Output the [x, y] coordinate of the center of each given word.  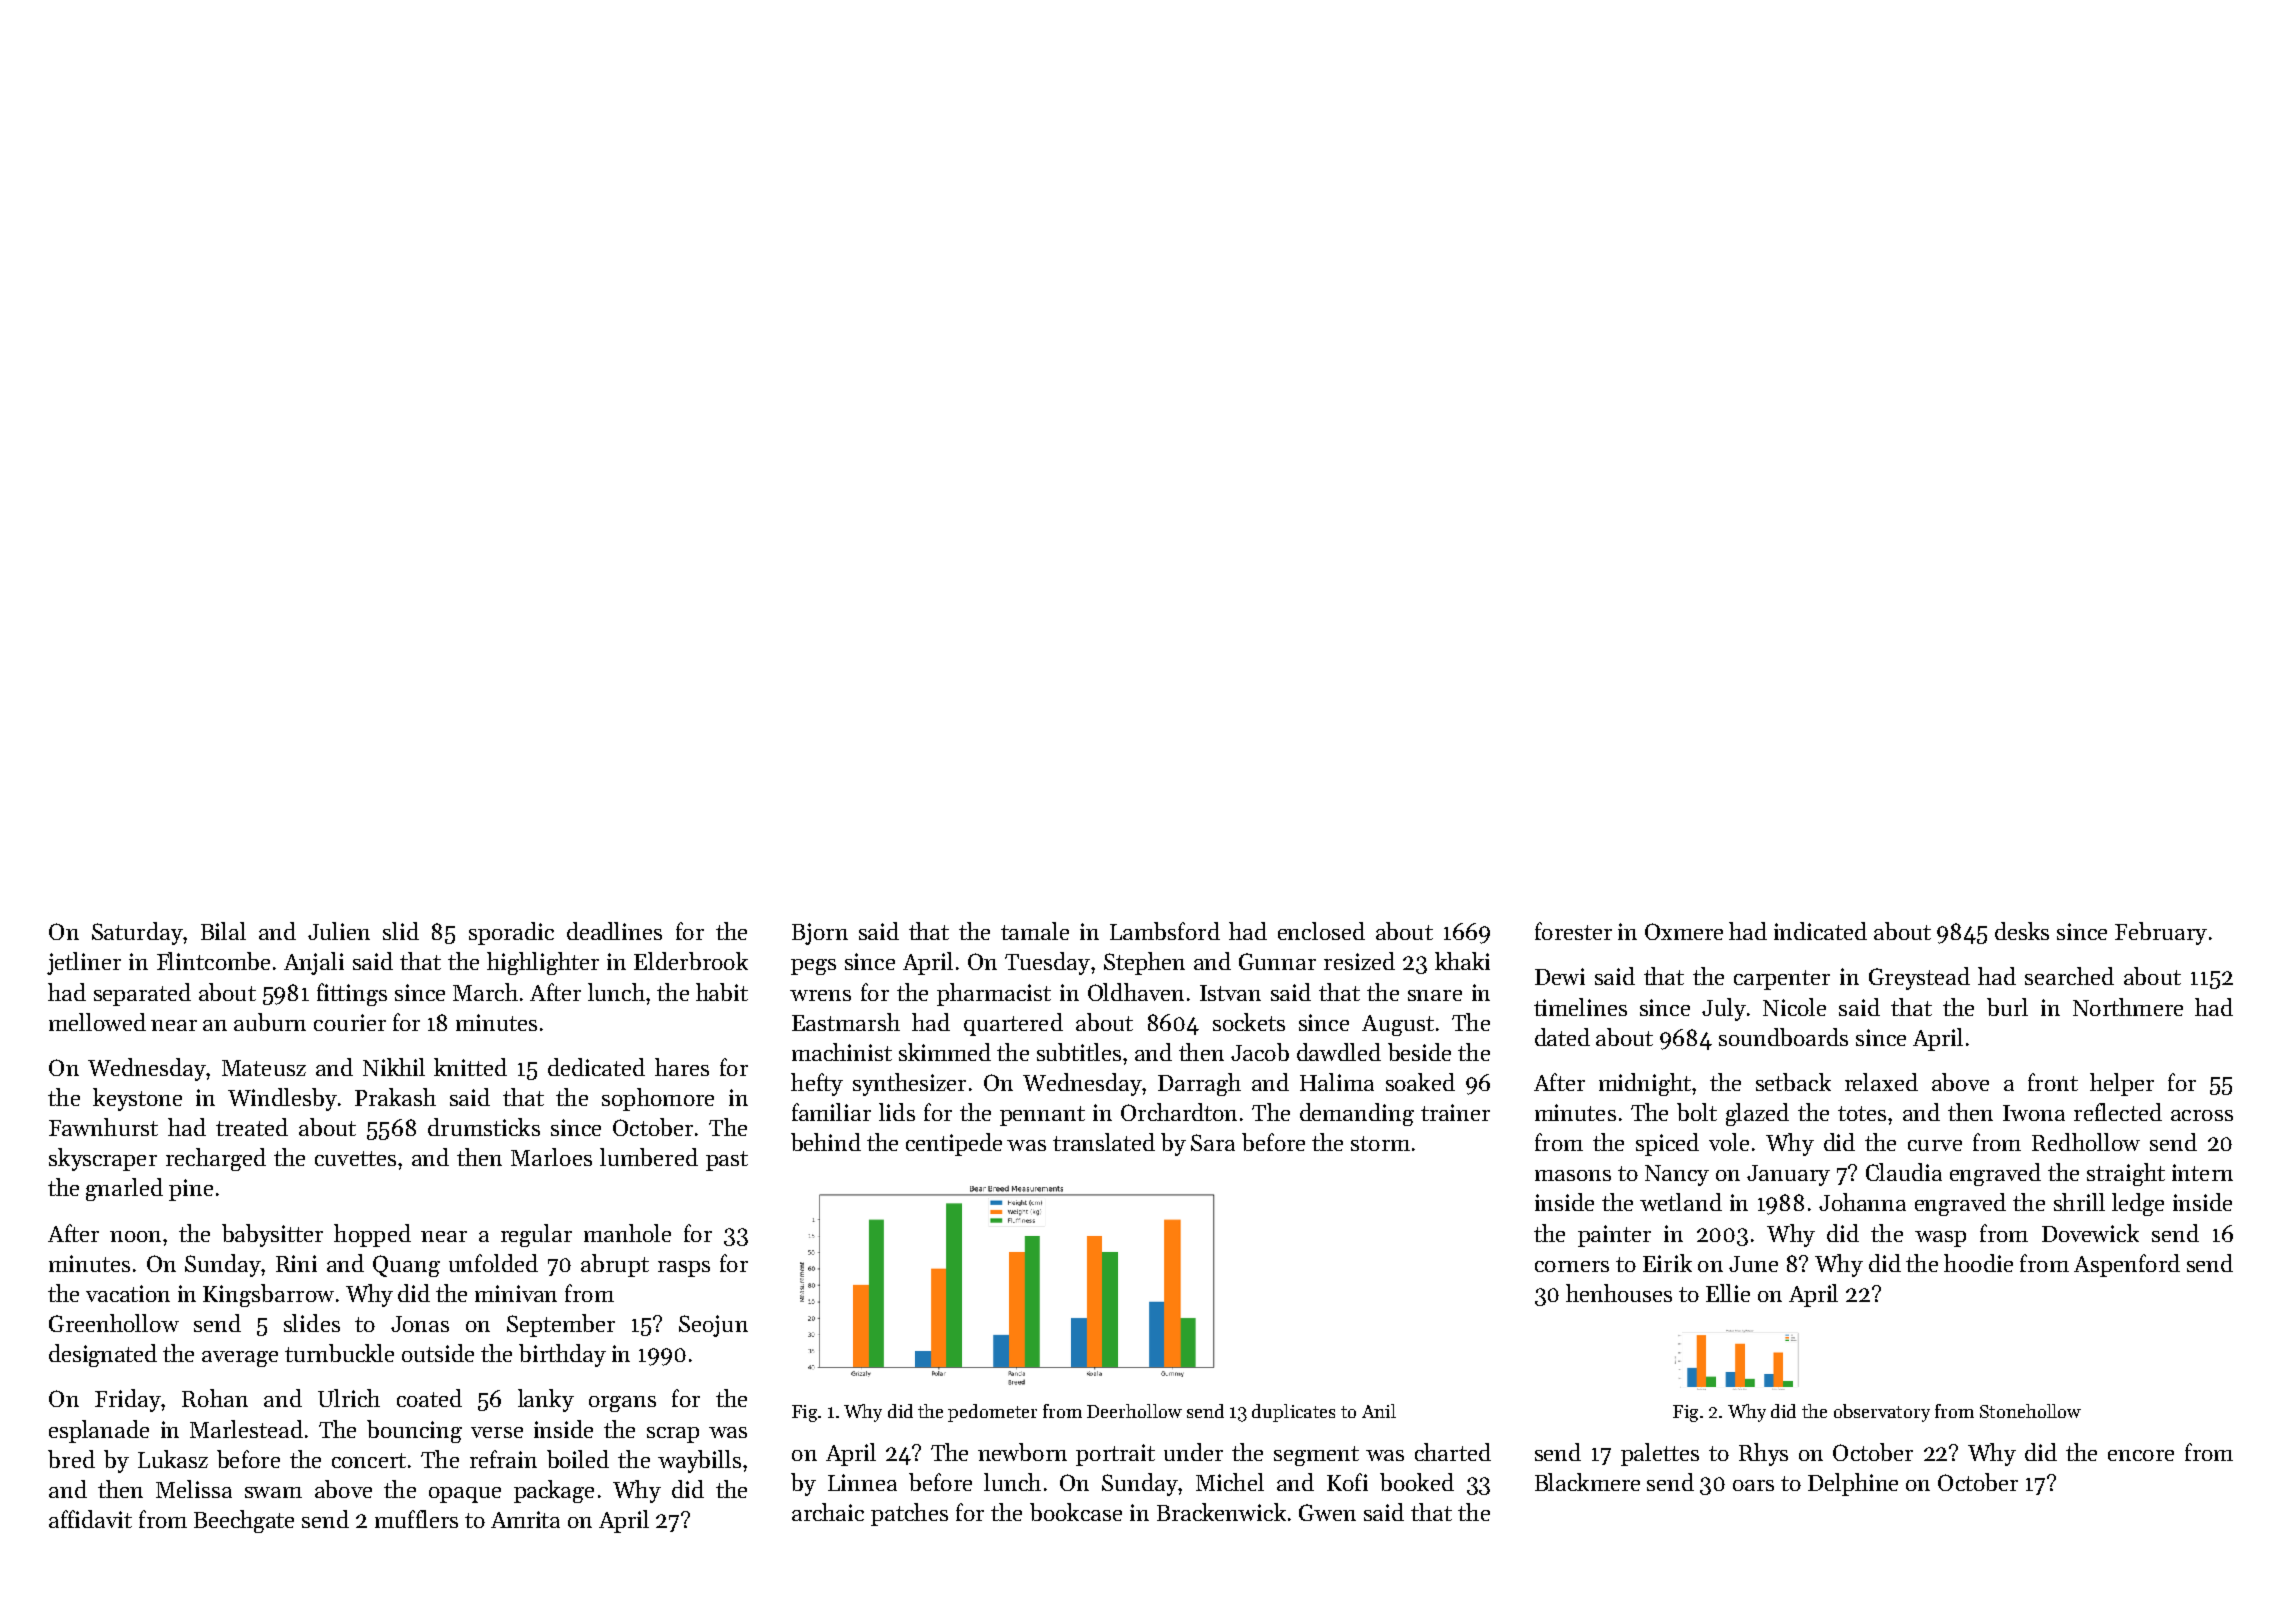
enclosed [1321, 931]
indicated [1820, 931]
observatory [1882, 1413]
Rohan [215, 1398]
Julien [339, 931]
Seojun [713, 1326]
